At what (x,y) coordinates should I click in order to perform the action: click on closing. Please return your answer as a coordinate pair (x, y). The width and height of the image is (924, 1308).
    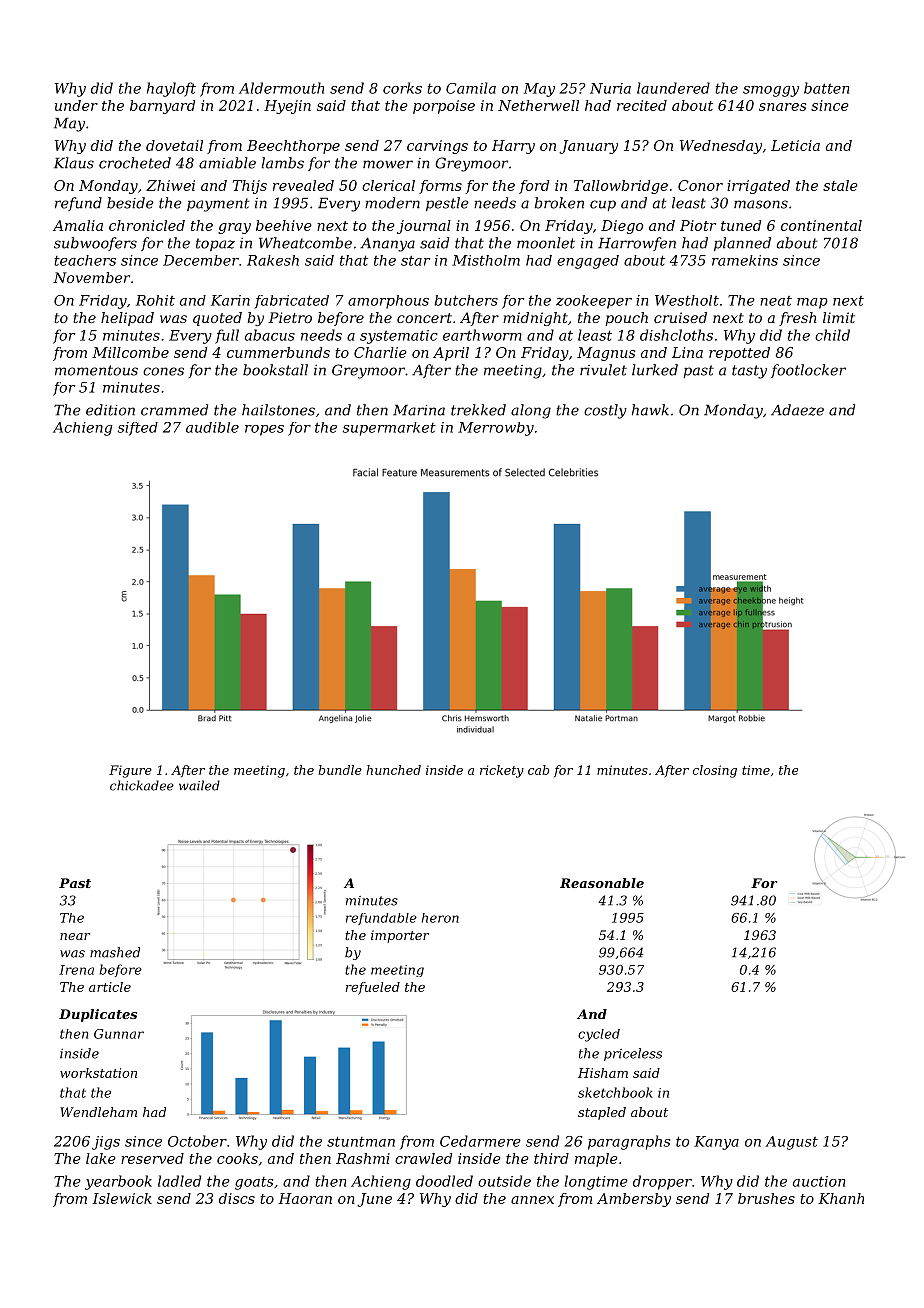
    Looking at the image, I should click on (715, 771).
